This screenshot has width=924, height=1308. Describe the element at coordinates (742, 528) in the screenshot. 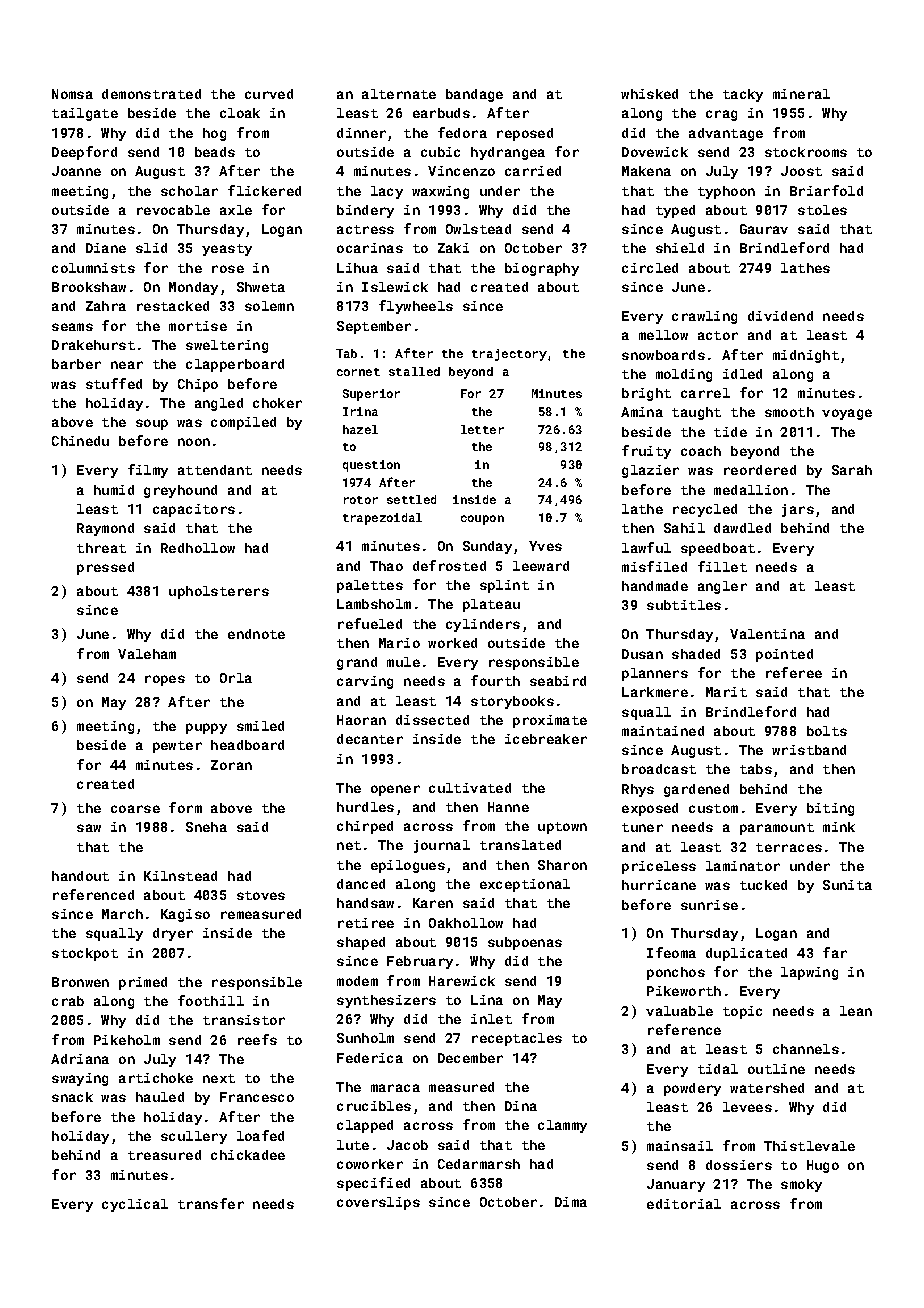

I see `dawdled` at that location.
